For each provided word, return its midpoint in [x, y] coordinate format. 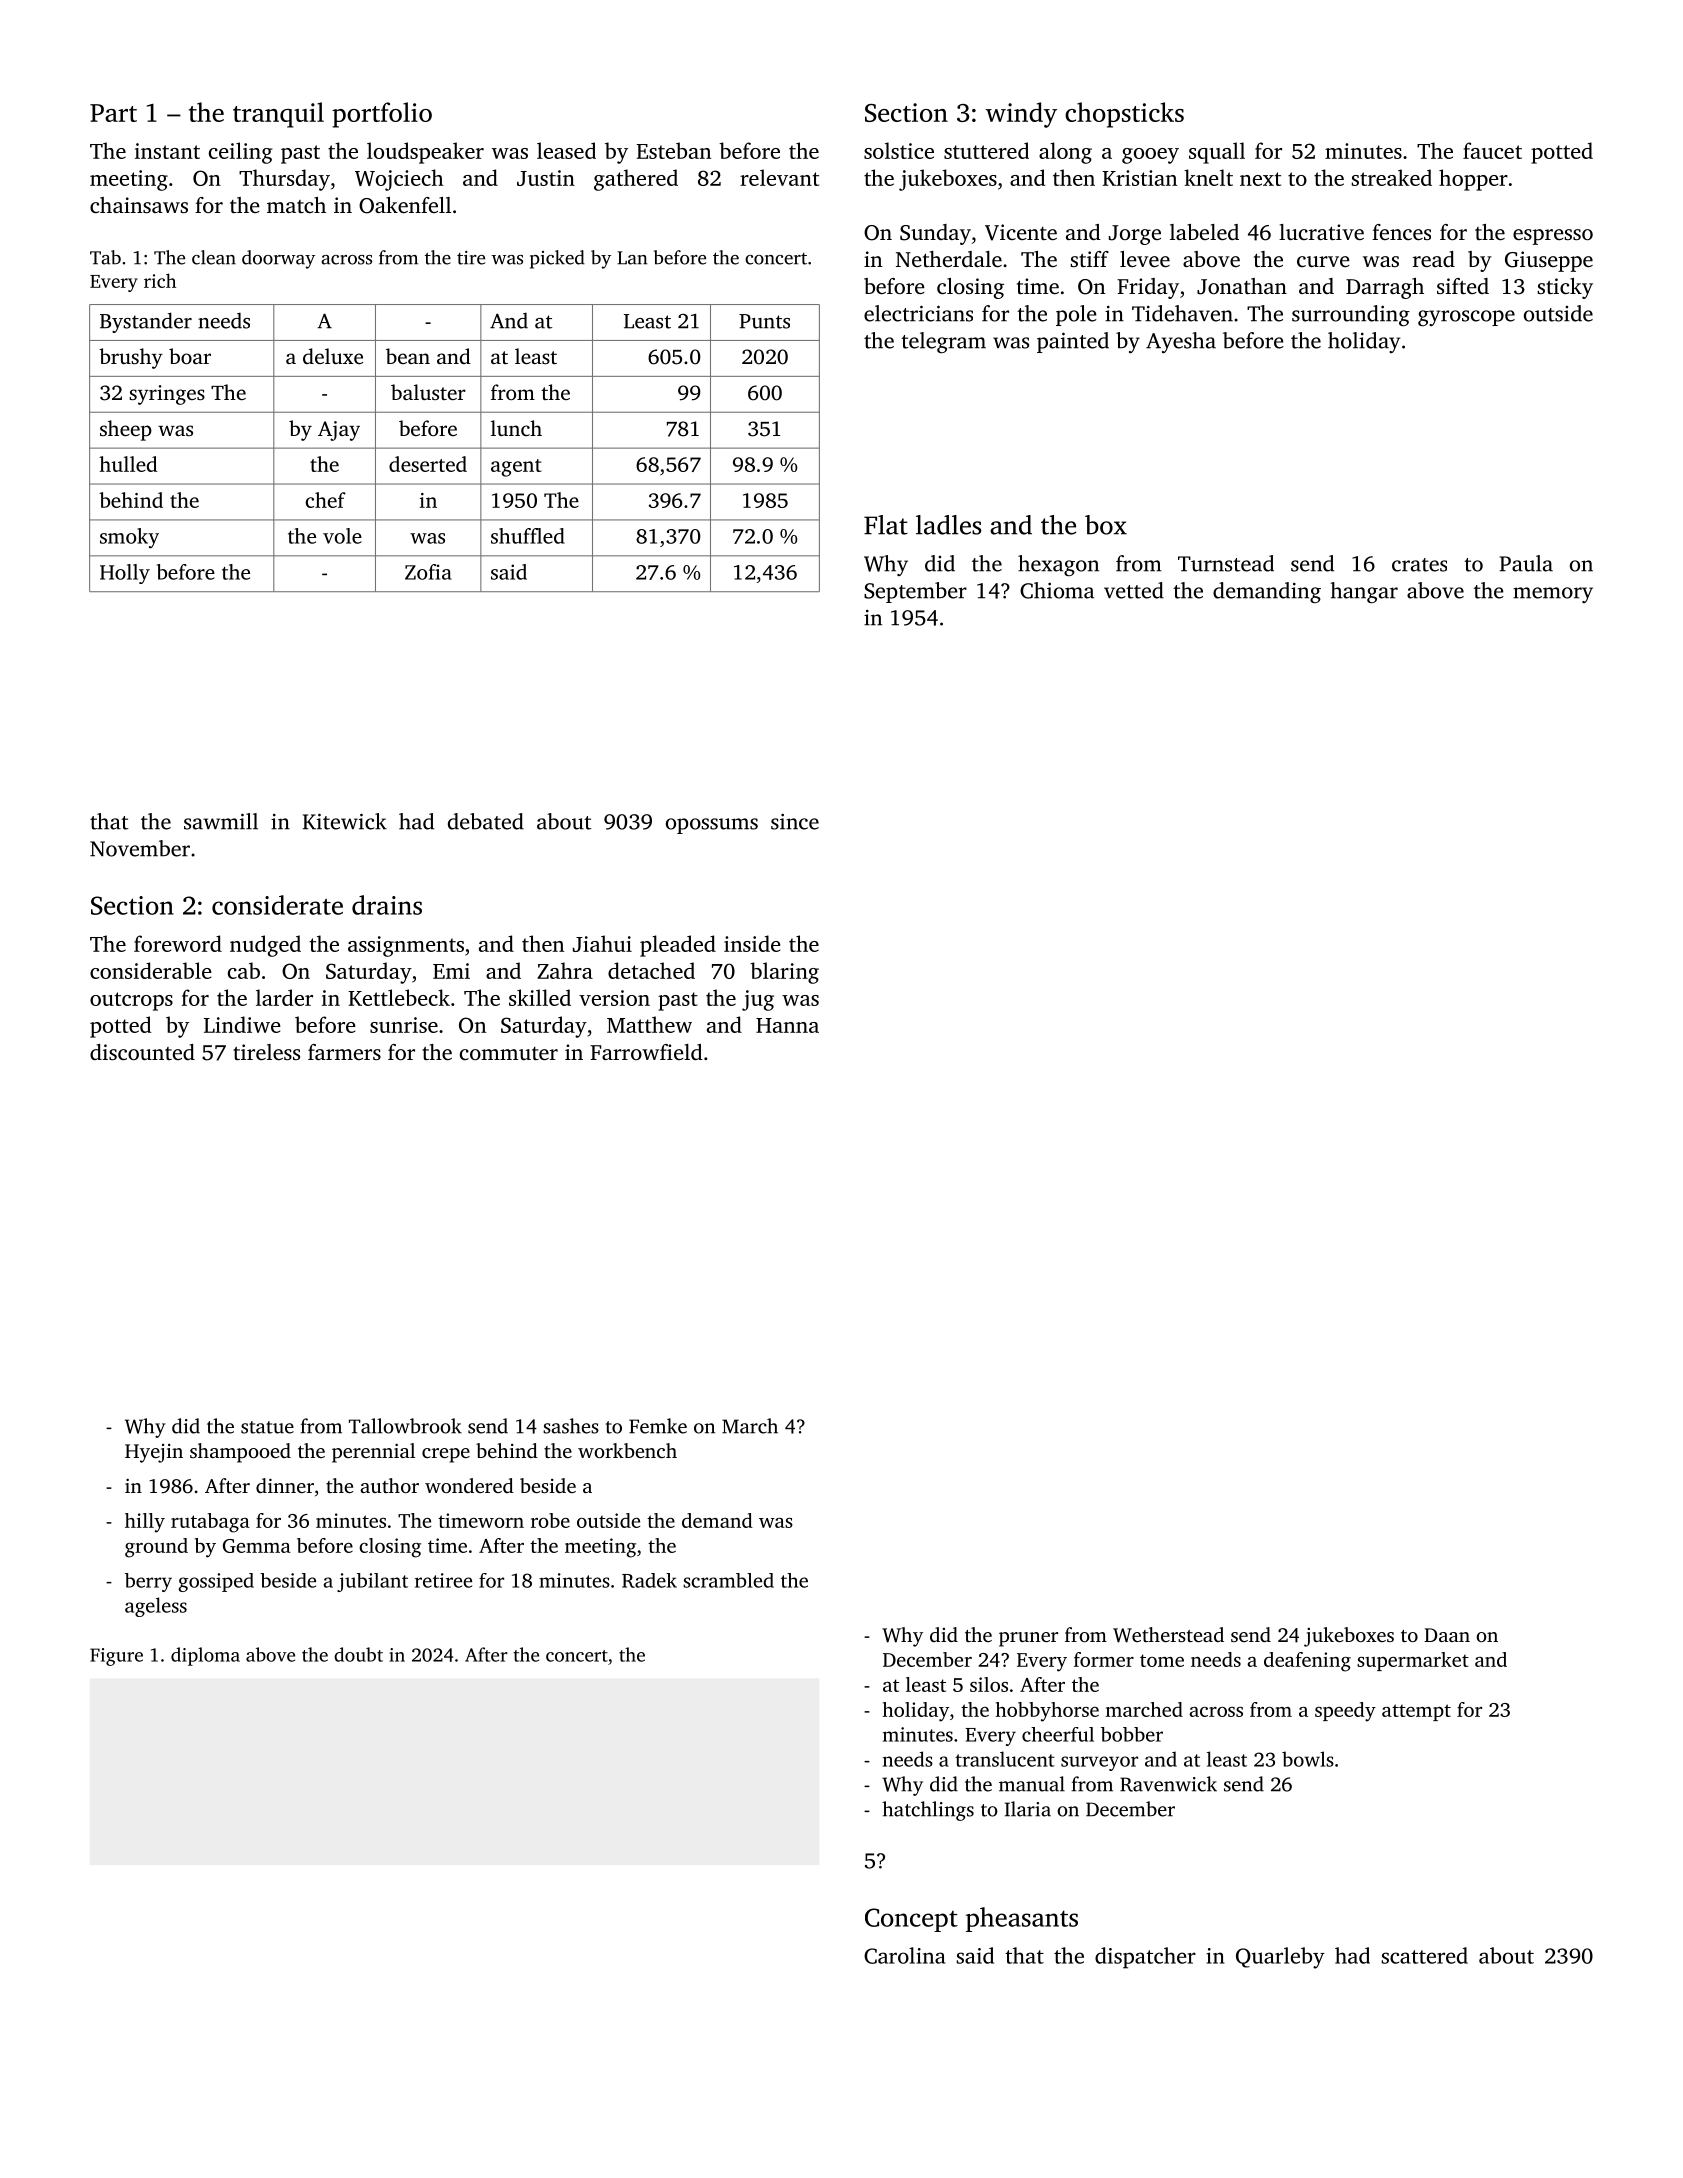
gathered [636, 180]
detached [651, 970]
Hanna [787, 1025]
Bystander [146, 322]
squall [1217, 153]
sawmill [221, 821]
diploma [205, 1656]
